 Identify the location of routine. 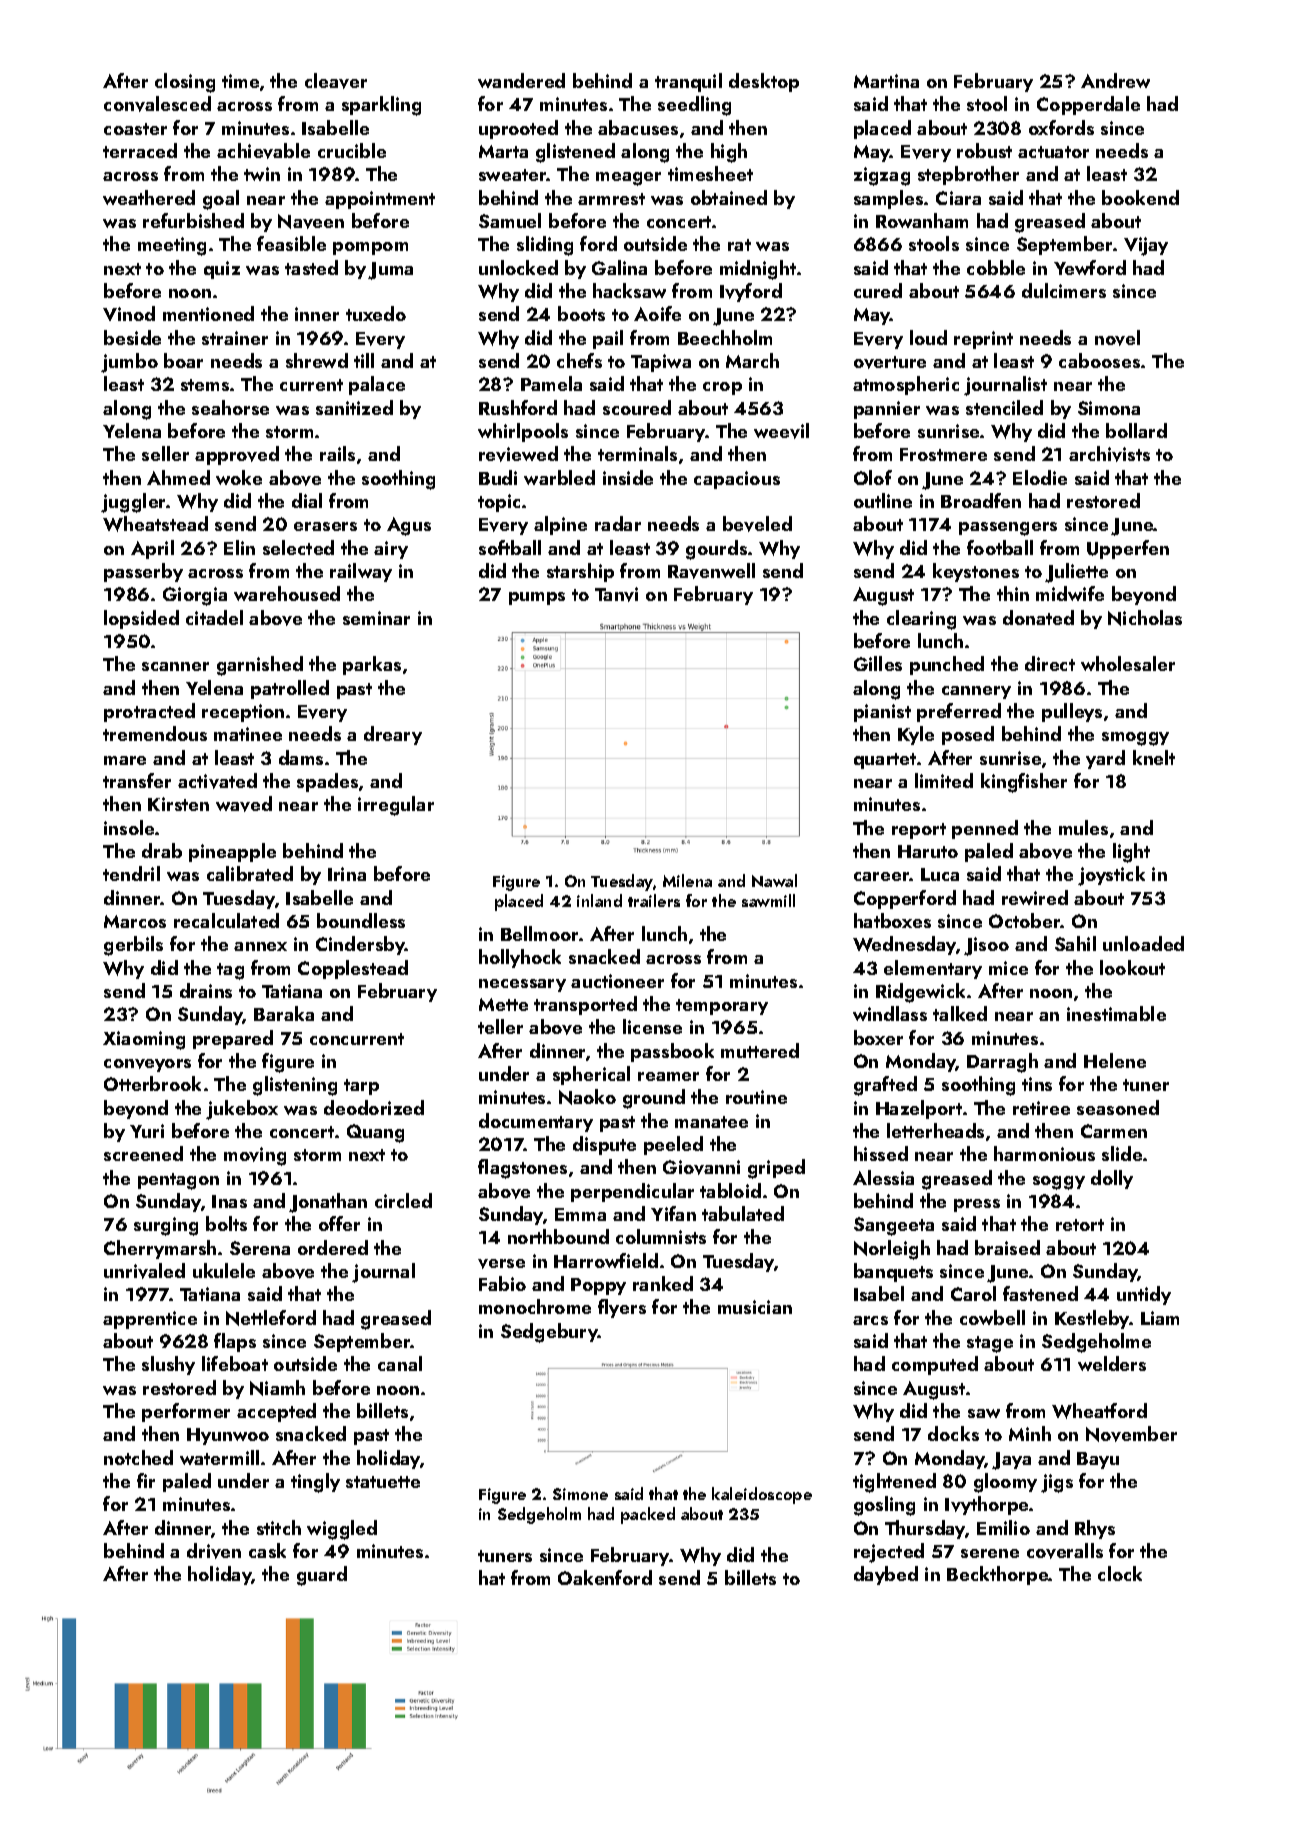
(756, 1097).
